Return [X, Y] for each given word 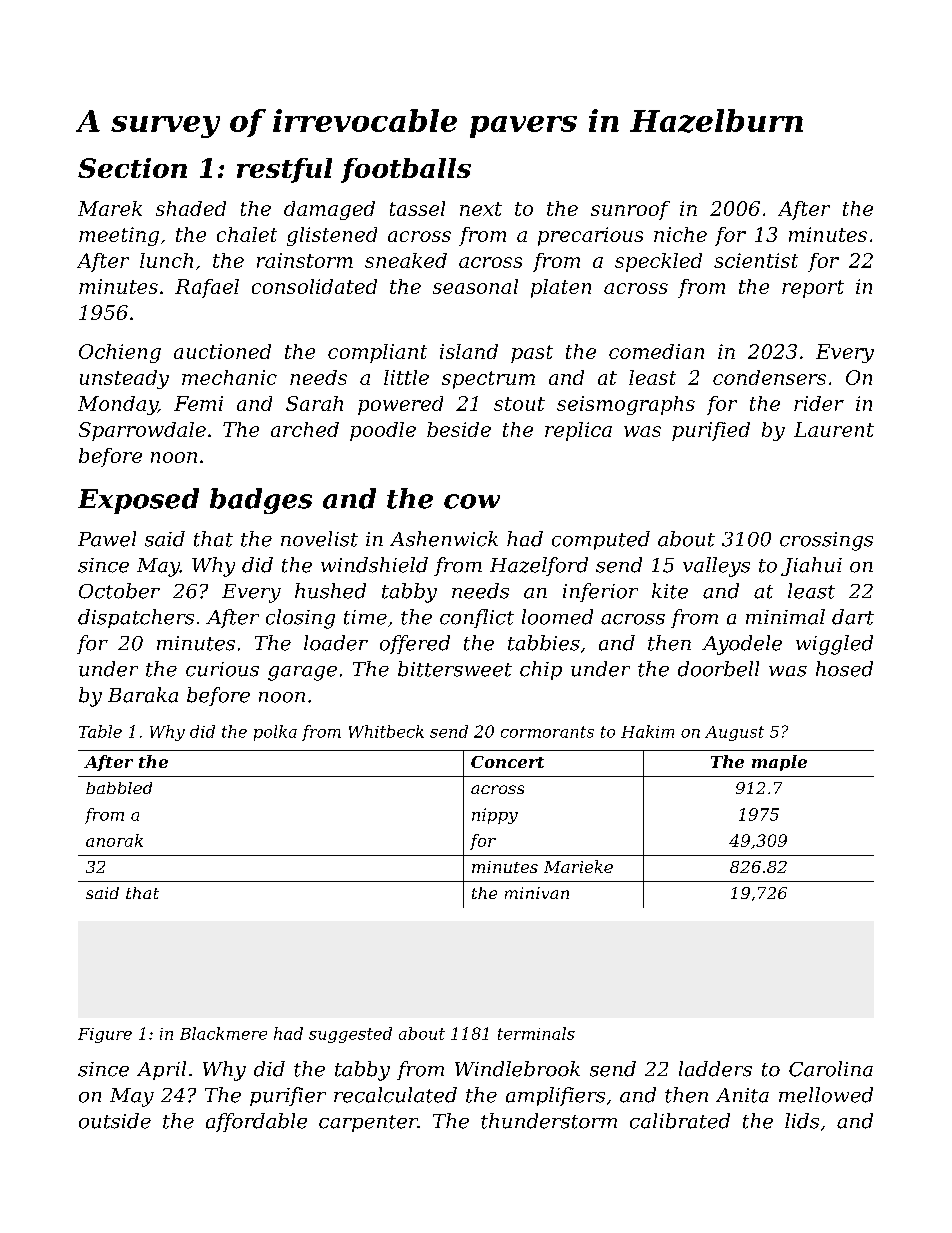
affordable [256, 1122]
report [813, 289]
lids [802, 1121]
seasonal [475, 286]
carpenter [368, 1123]
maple [779, 763]
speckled [658, 262]
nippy [495, 816]
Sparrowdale [142, 431]
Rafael [207, 288]
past [532, 354]
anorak [114, 840]
